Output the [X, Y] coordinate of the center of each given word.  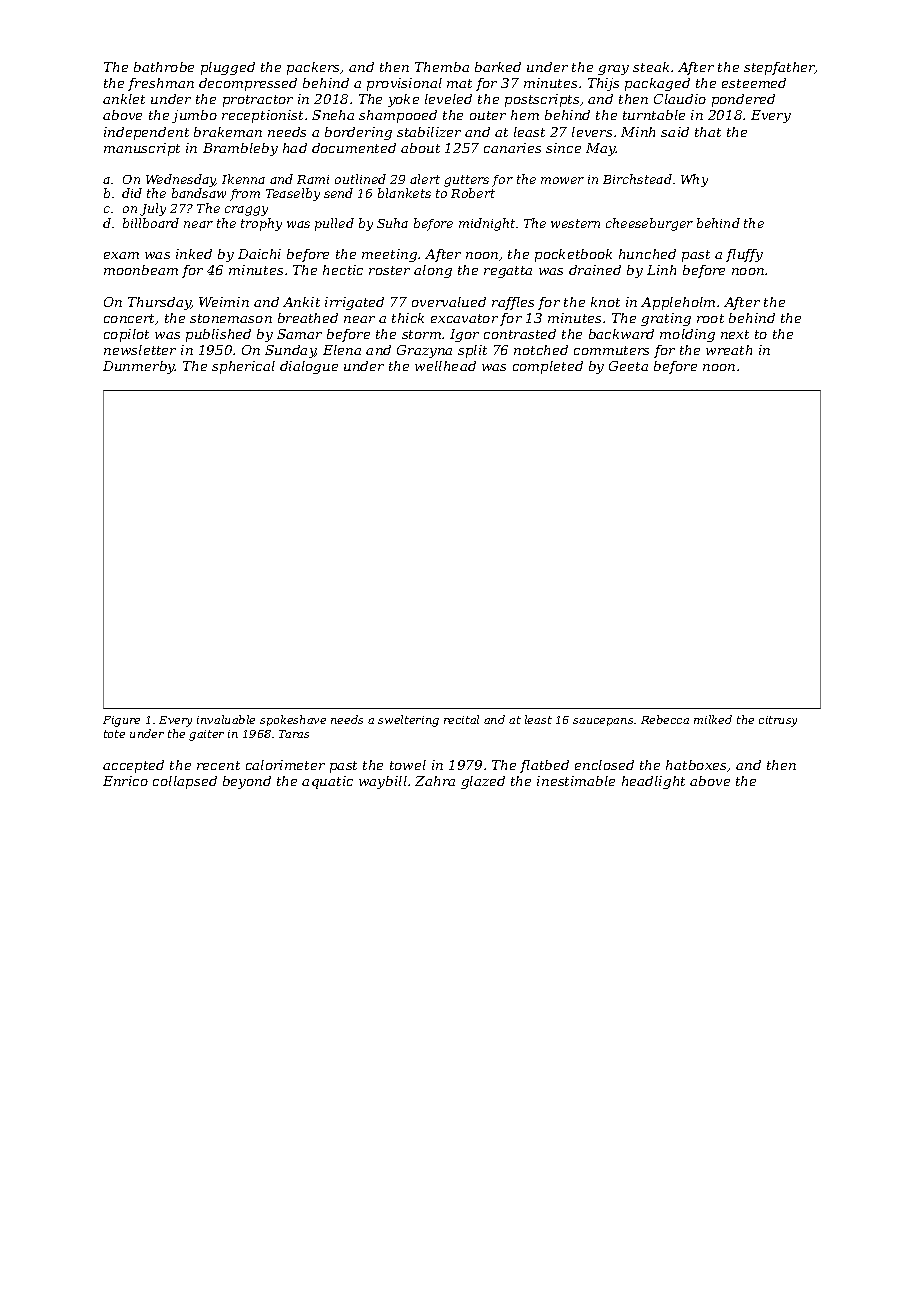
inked [194, 254]
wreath [729, 350]
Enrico [125, 781]
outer [488, 115]
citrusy [778, 721]
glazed [483, 782]
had [295, 148]
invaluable [226, 719]
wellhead [445, 366]
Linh [661, 270]
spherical [243, 367]
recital [461, 719]
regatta [508, 272]
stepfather [779, 68]
